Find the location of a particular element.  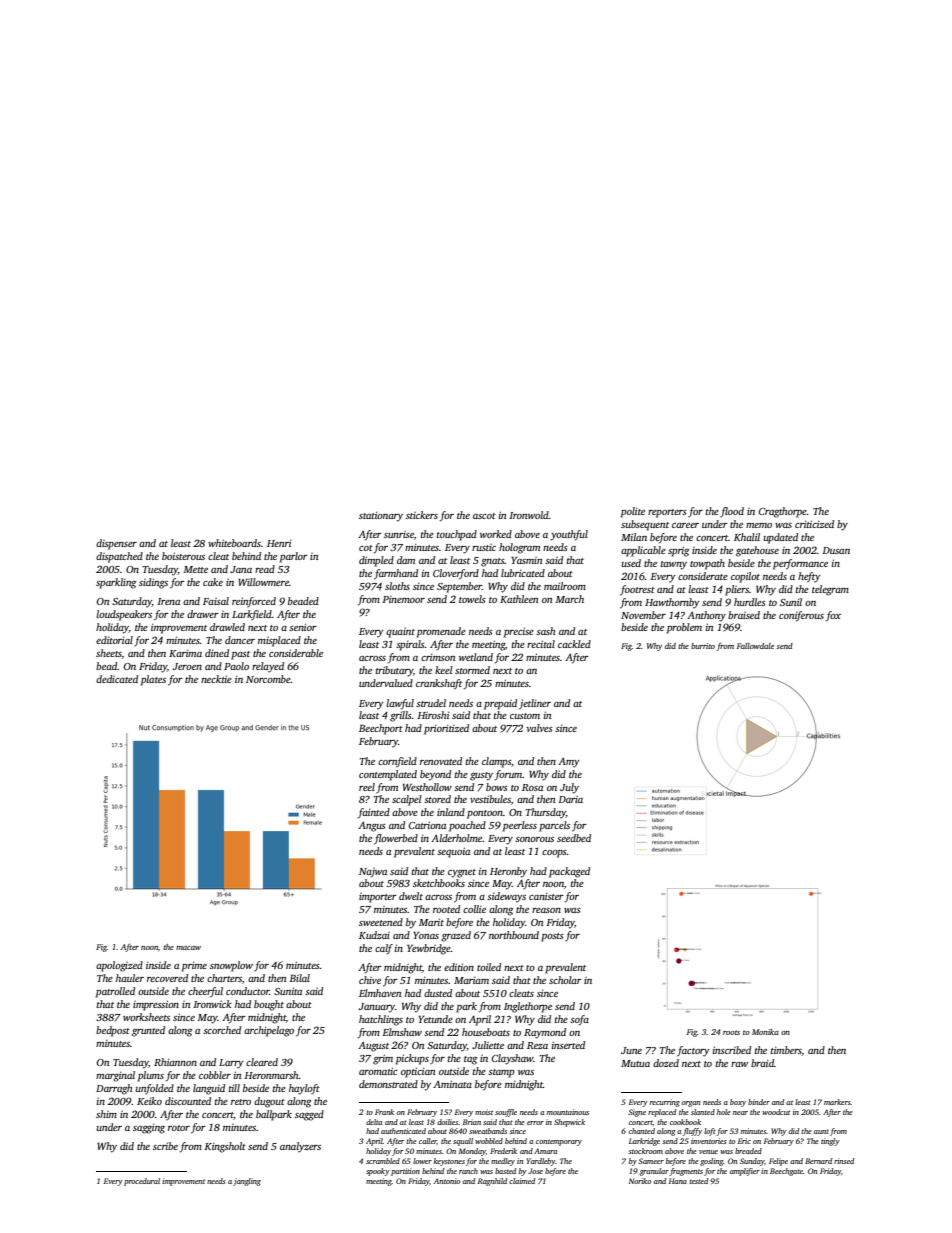

forum is located at coordinates (508, 775).
